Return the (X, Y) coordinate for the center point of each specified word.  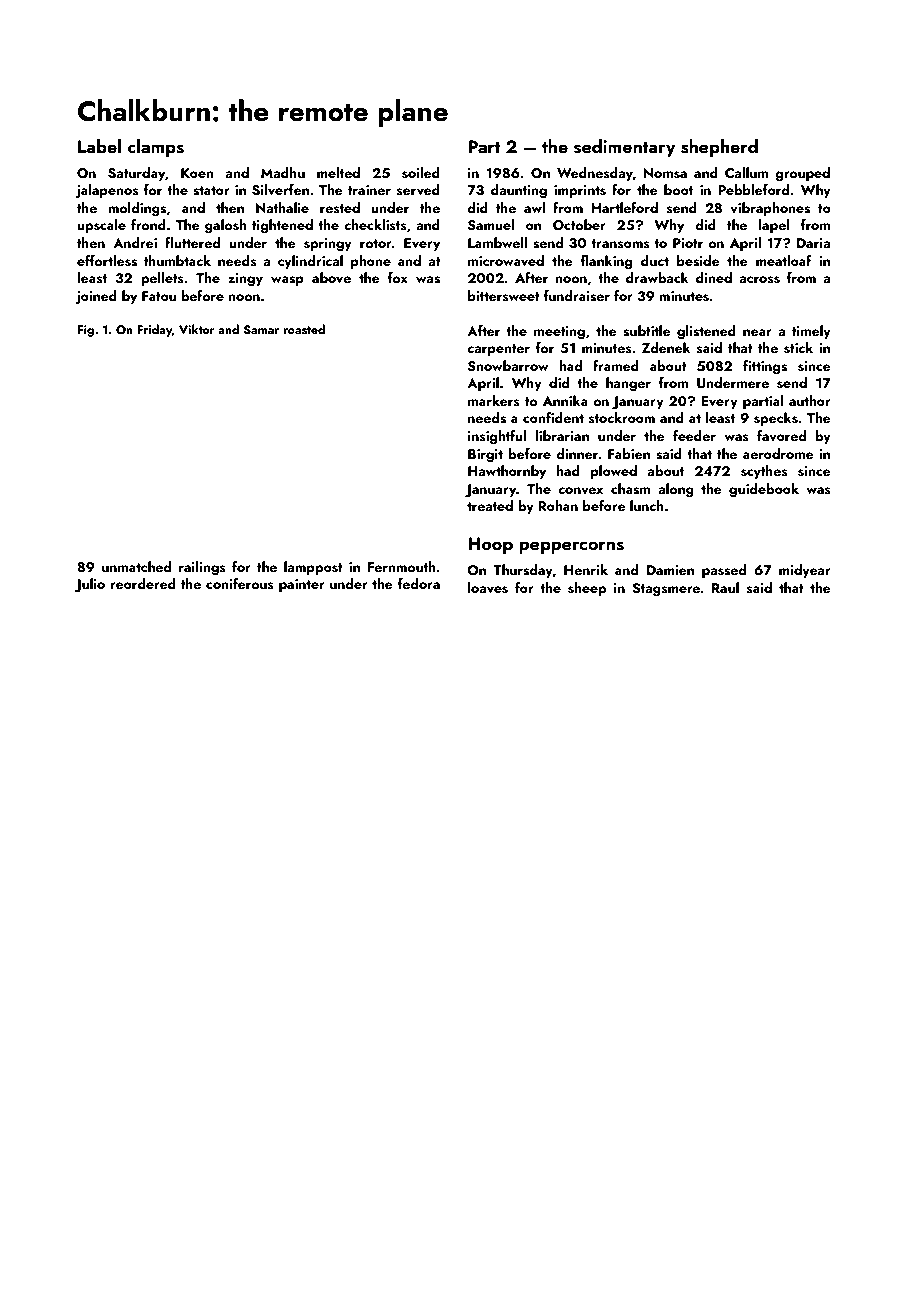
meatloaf (784, 260)
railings (202, 568)
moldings (137, 209)
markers (494, 401)
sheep (587, 589)
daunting (519, 191)
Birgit (485, 456)
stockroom (622, 418)
